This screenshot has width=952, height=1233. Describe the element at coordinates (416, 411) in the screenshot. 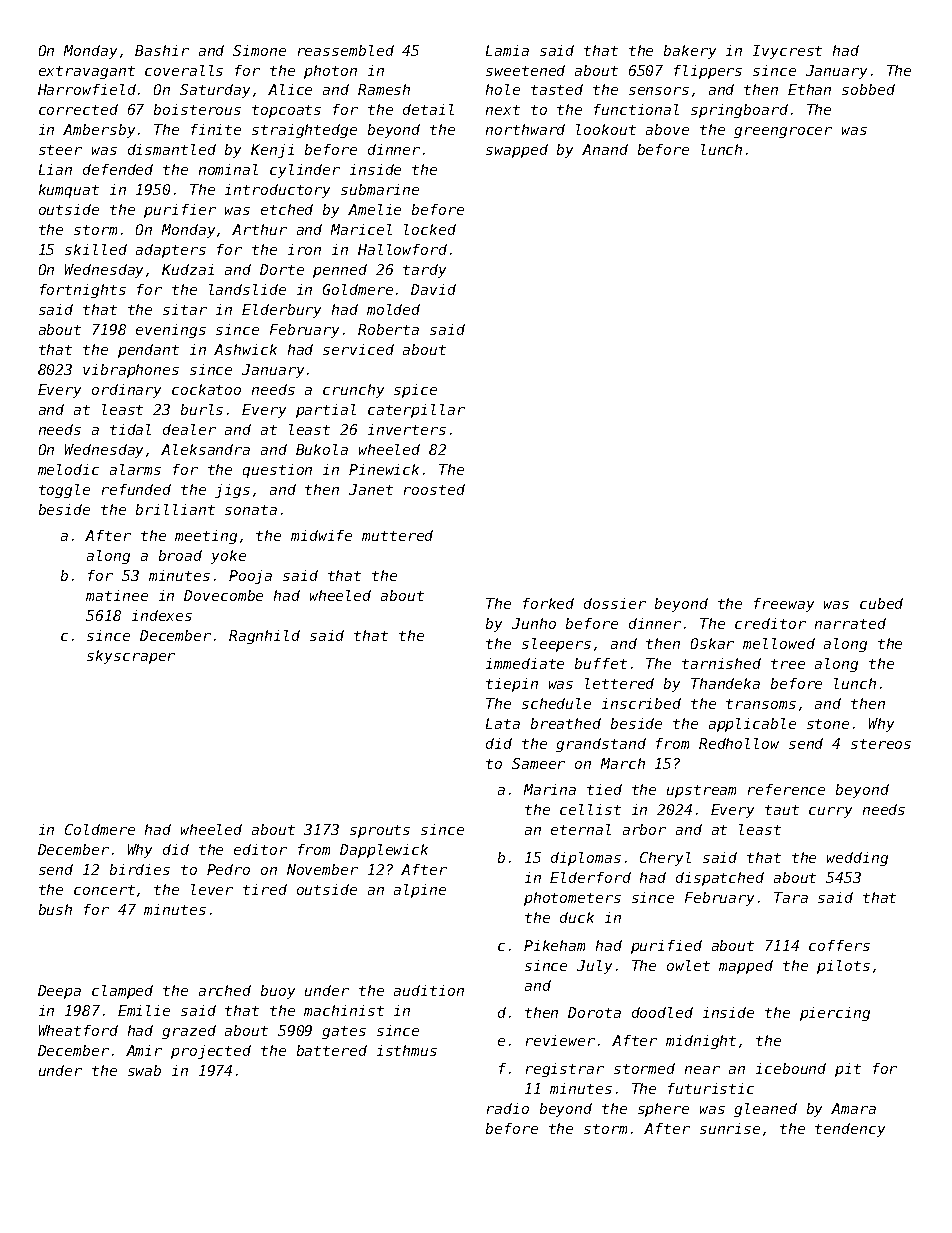

I see `caterpillar` at that location.
